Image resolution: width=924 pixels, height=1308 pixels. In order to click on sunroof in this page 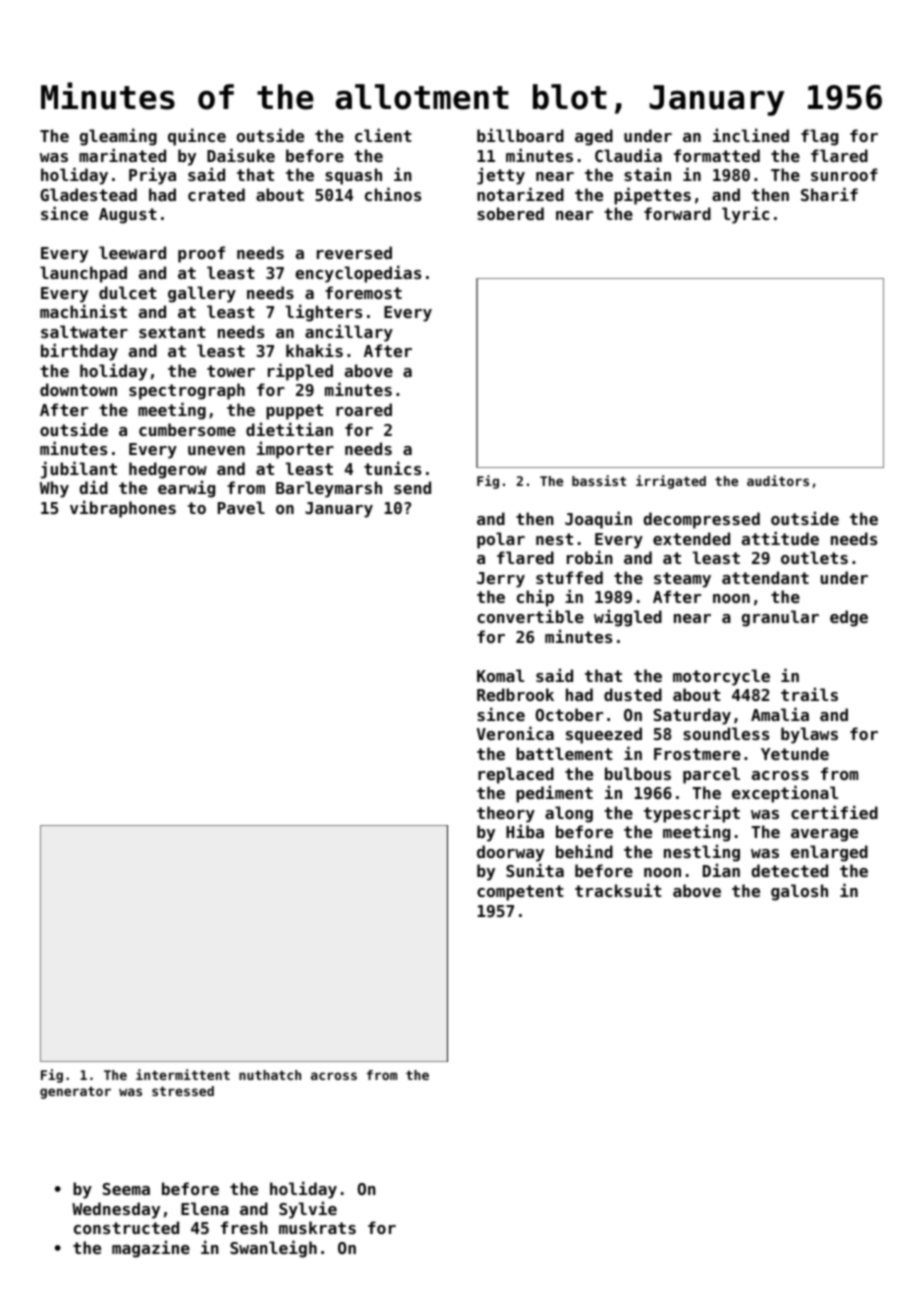, I will do `click(844, 174)`.
